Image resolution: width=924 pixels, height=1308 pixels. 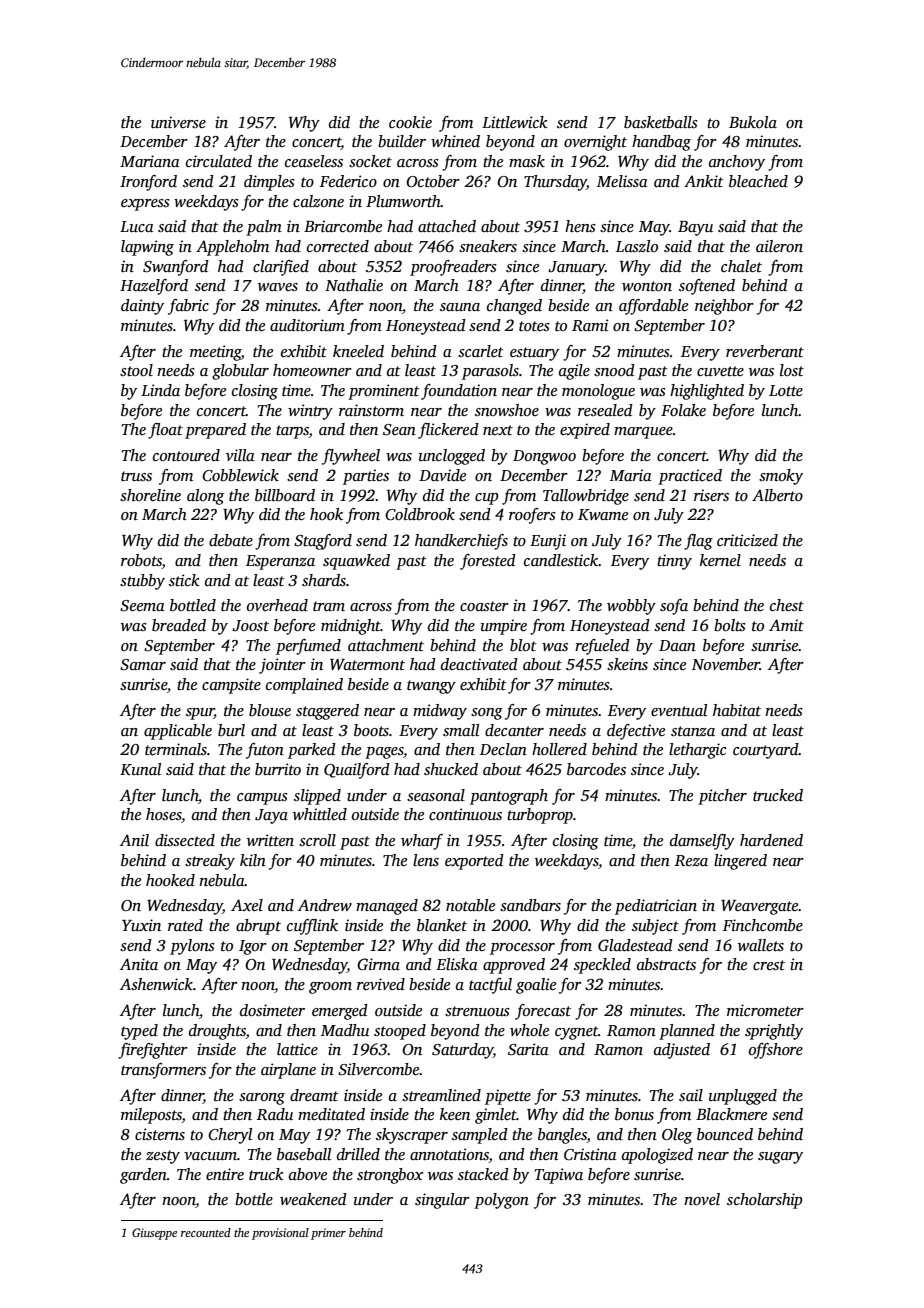 I want to click on primer, so click(x=328, y=1234).
